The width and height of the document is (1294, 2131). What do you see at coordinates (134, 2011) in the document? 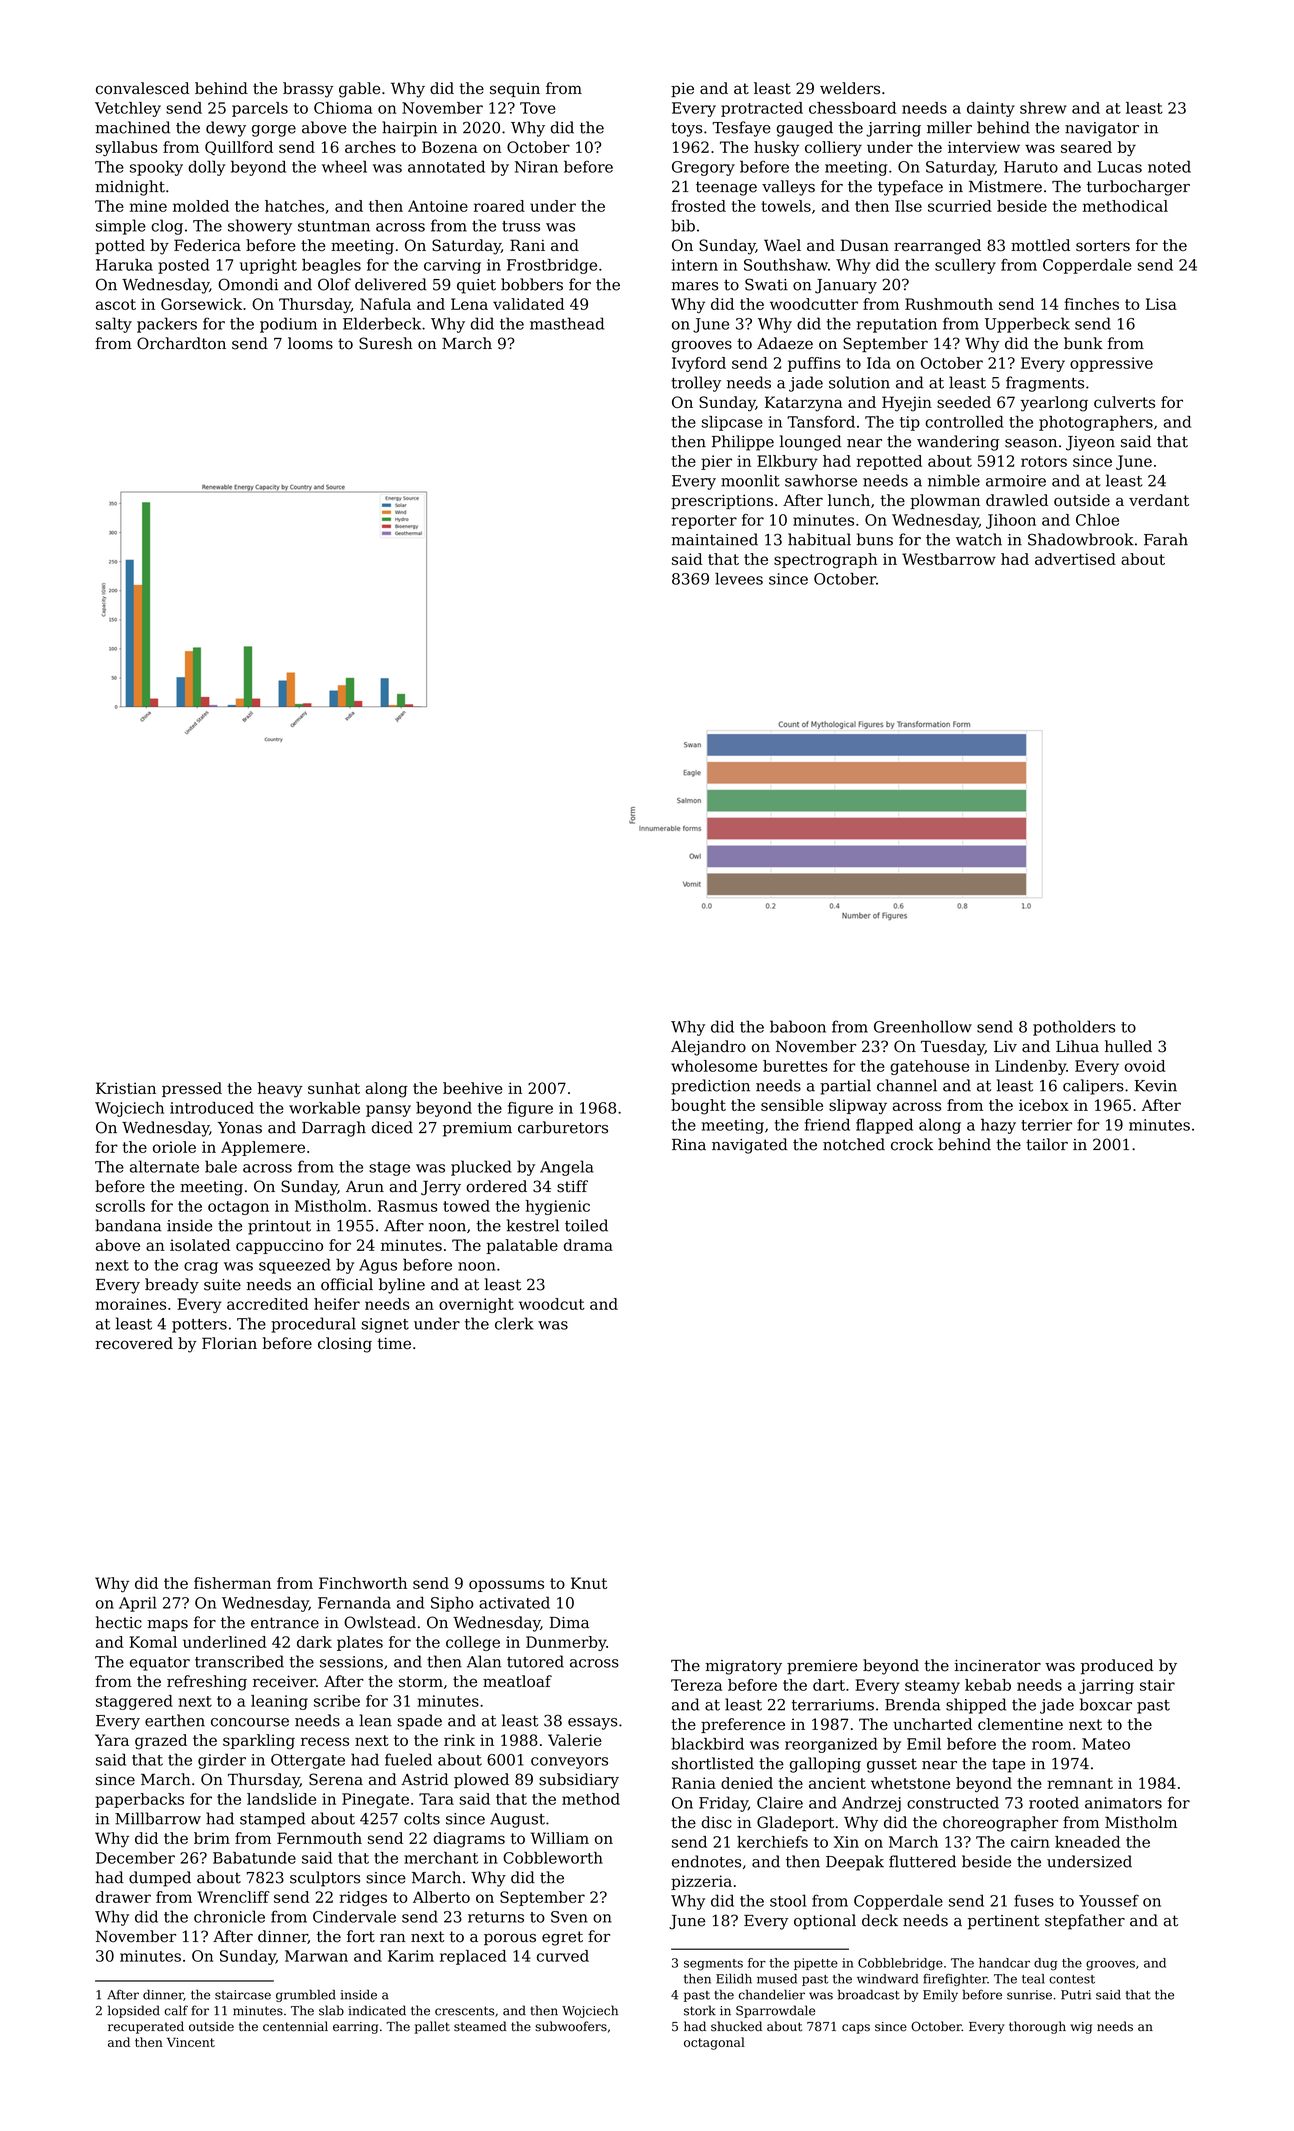
I see `lopsided` at bounding box center [134, 2011].
